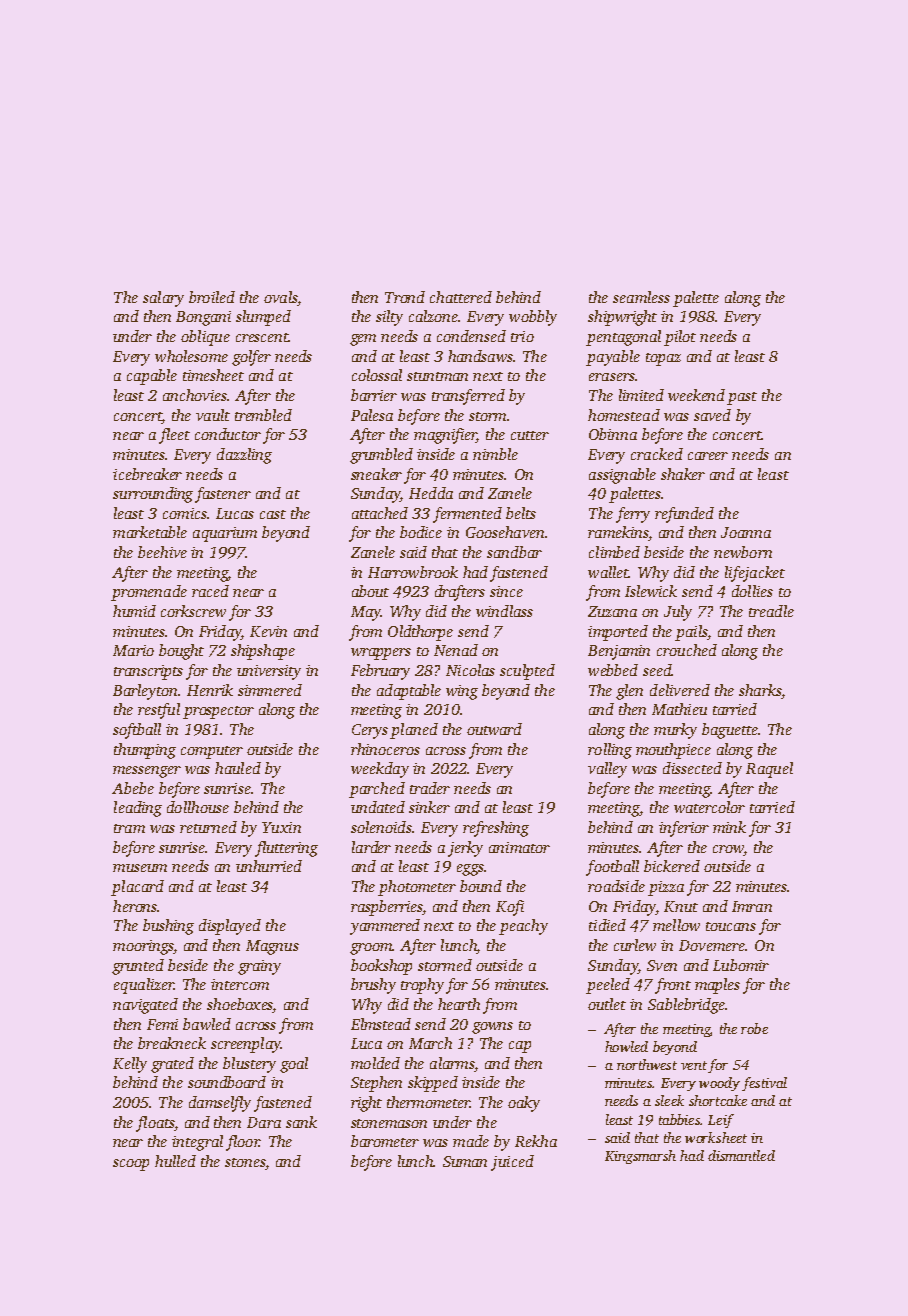  What do you see at coordinates (195, 395) in the screenshot?
I see `anchovies` at bounding box center [195, 395].
